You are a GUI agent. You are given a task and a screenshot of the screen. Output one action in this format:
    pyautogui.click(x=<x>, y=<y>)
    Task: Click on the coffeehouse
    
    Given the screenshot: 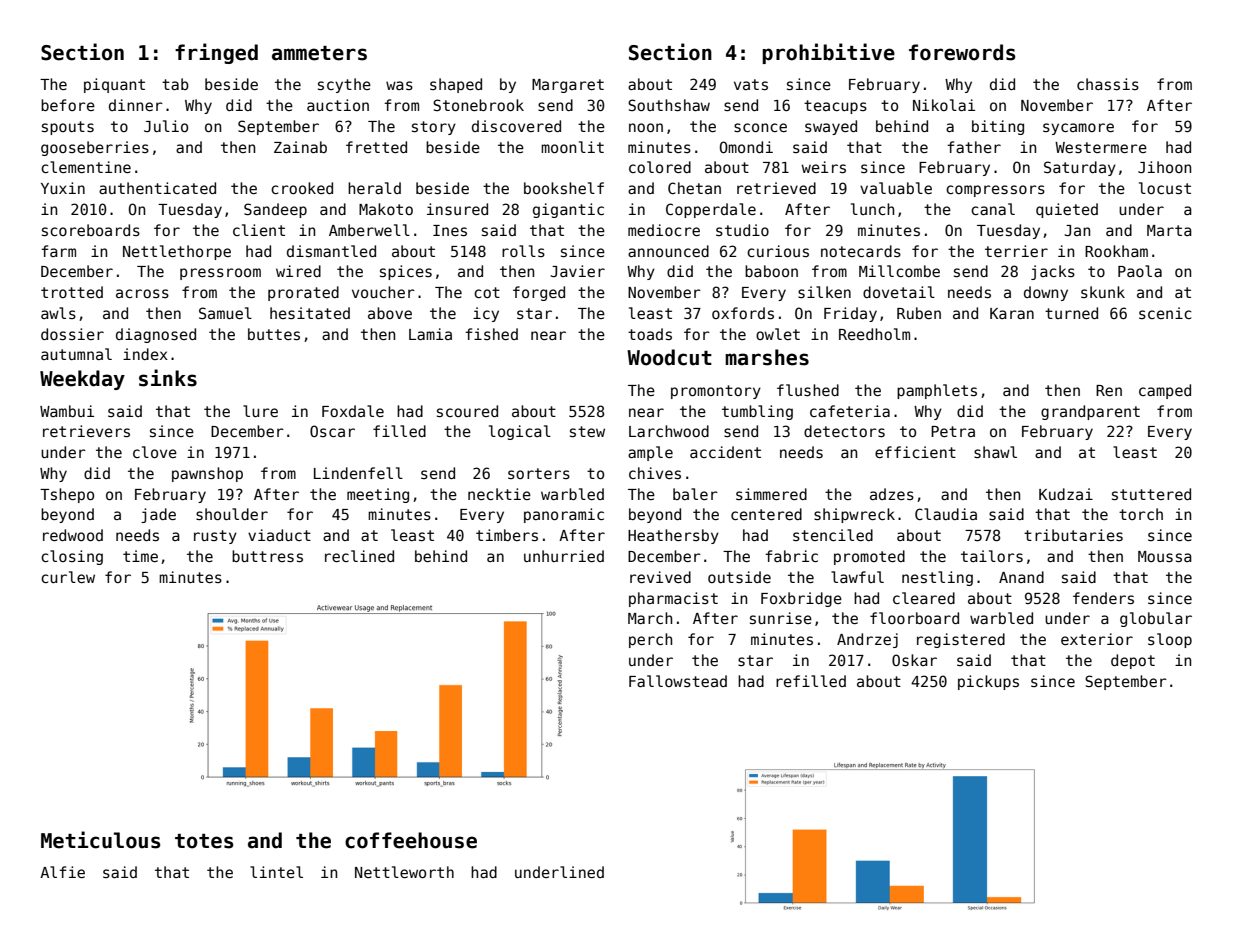 What is the action you would take?
    pyautogui.click(x=411, y=840)
